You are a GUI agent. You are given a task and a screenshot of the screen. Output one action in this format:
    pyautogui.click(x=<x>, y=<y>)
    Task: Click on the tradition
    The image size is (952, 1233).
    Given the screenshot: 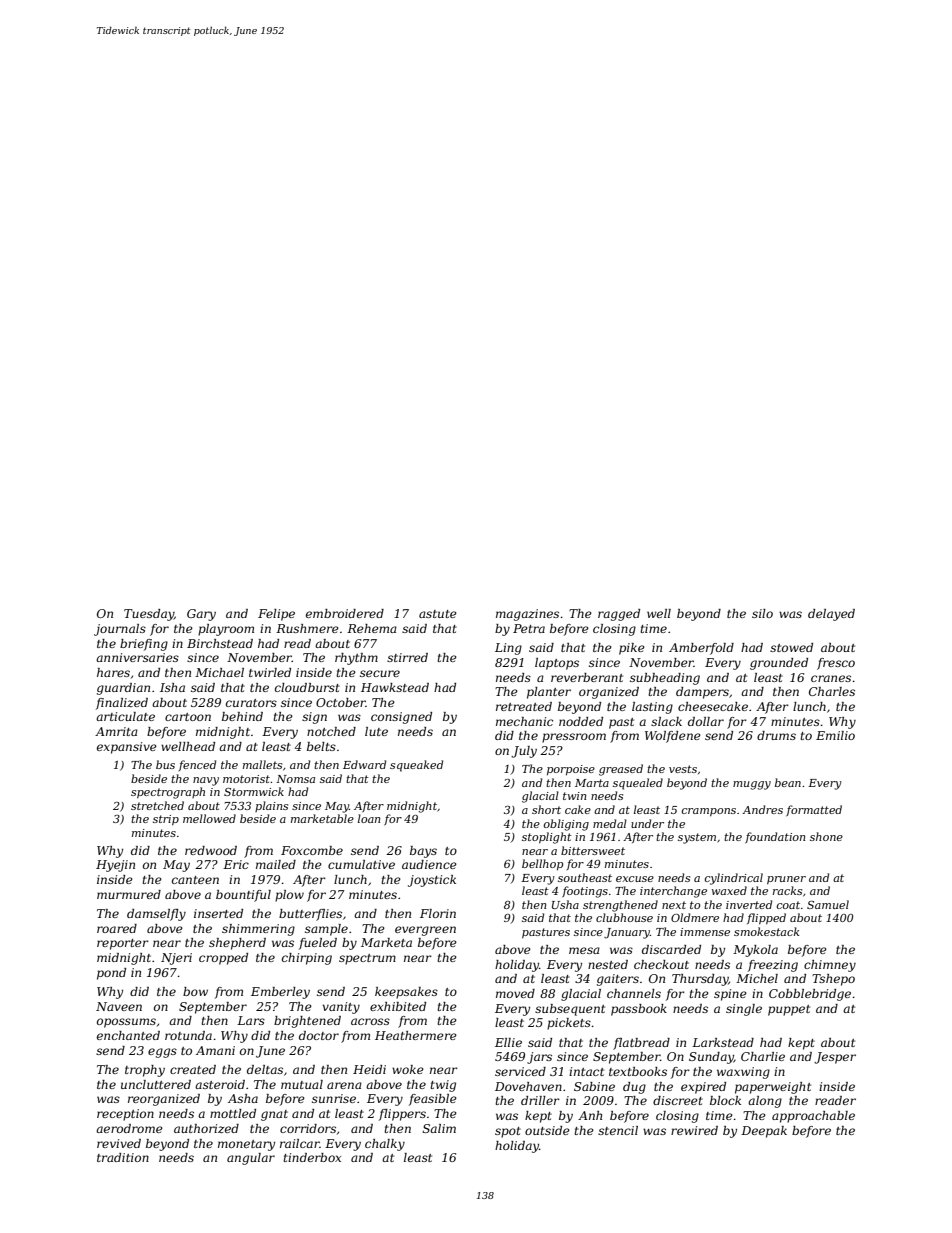 What is the action you would take?
    pyautogui.click(x=123, y=1157)
